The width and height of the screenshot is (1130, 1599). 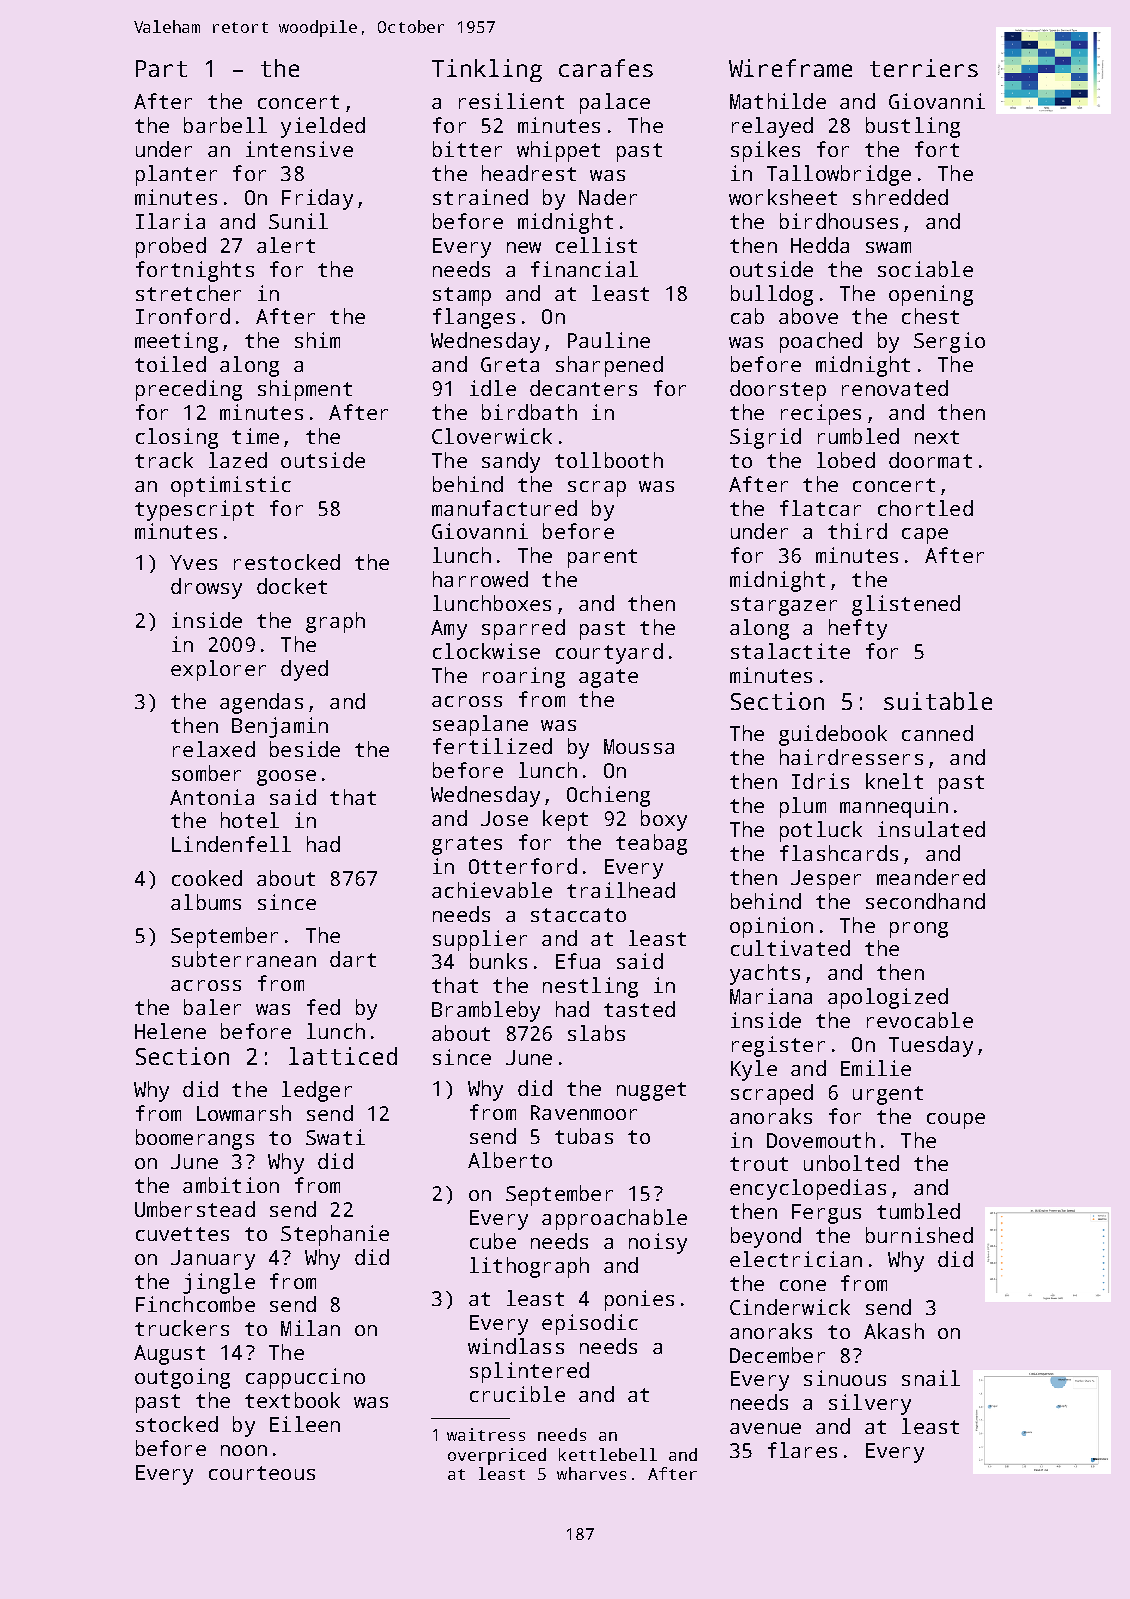 What do you see at coordinates (790, 68) in the screenshot?
I see `Wireframe` at bounding box center [790, 68].
